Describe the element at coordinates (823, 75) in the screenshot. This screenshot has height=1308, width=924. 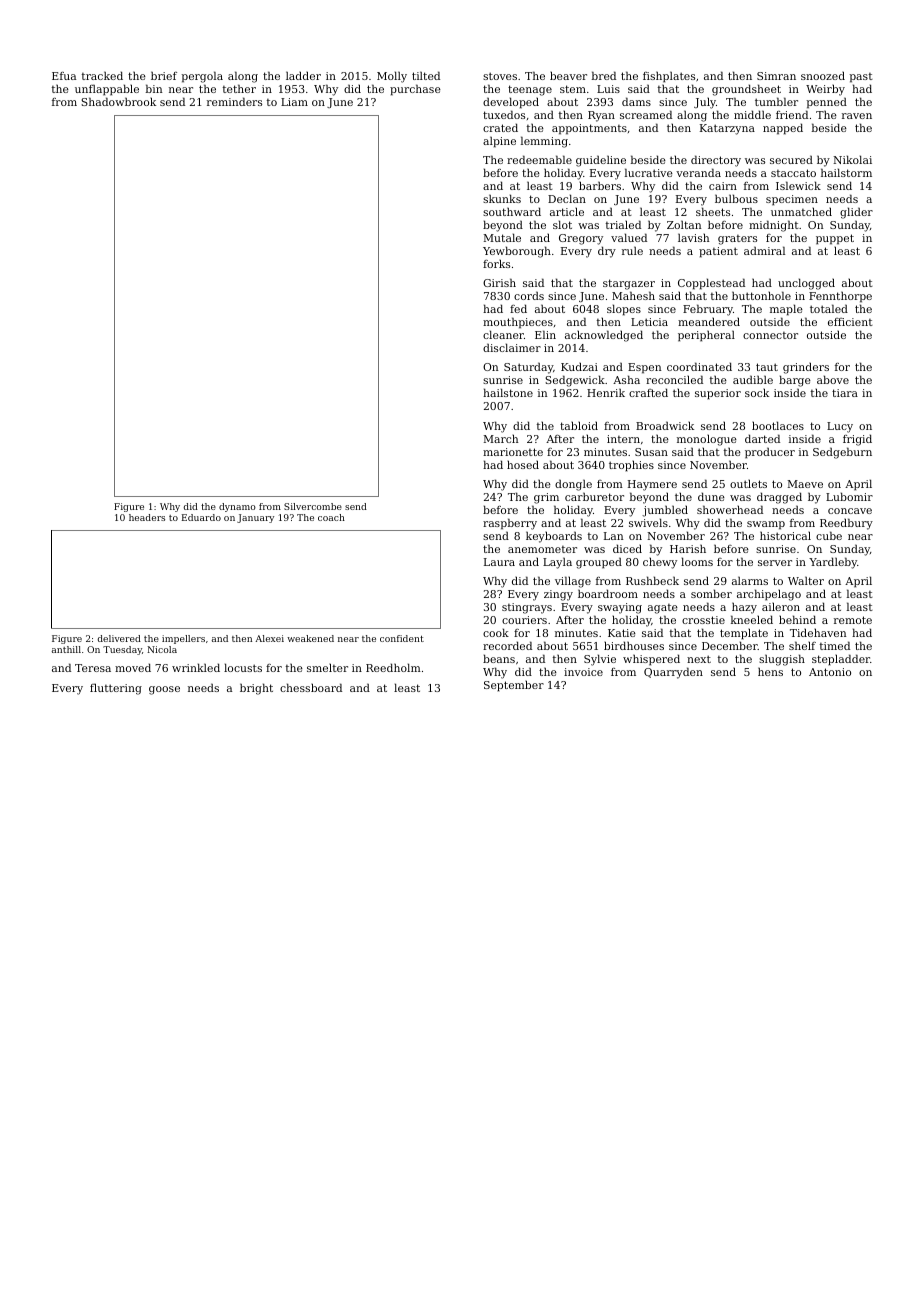
I see `snoozed` at that location.
